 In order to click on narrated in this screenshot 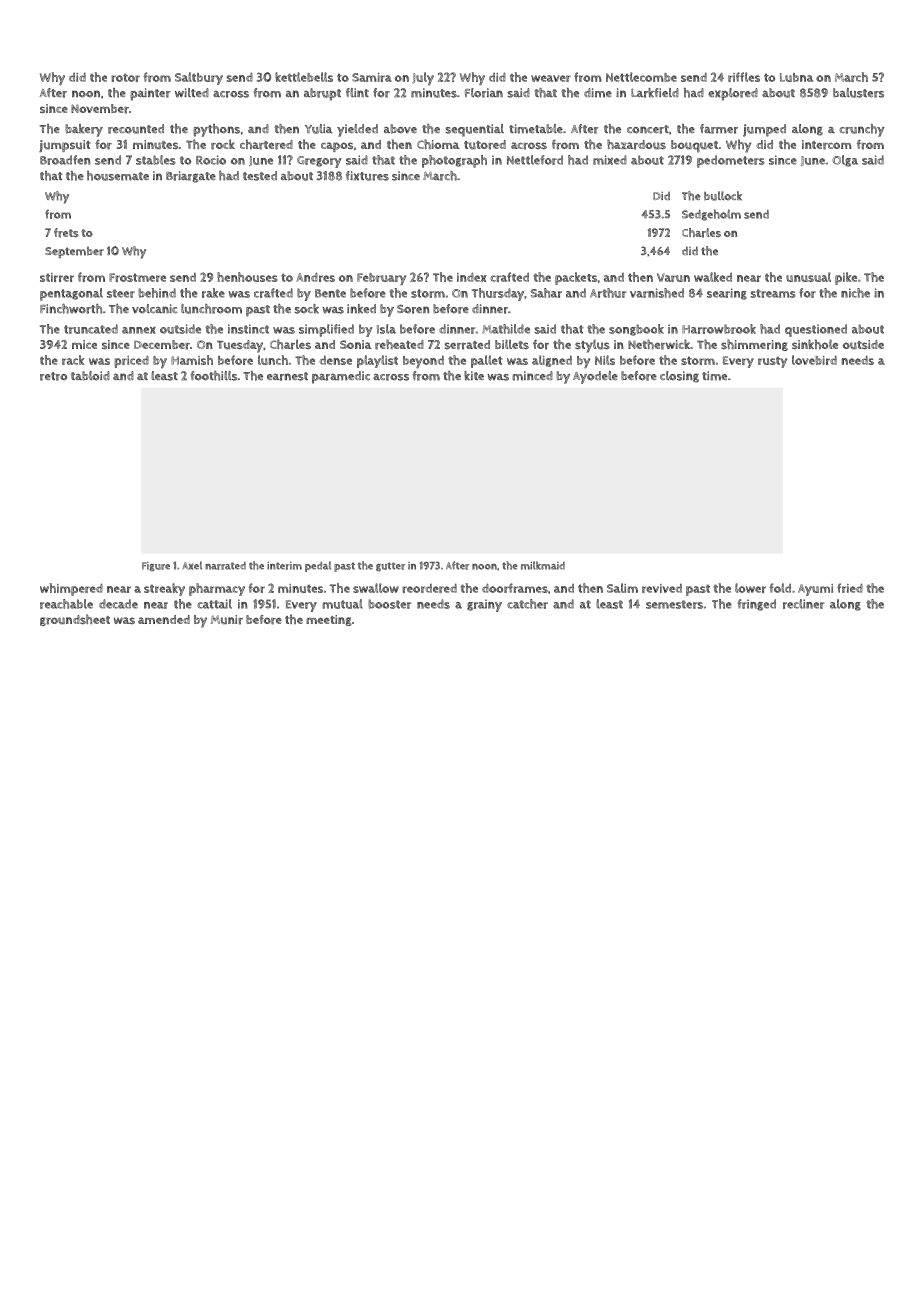, I will do `click(225, 566)`.
